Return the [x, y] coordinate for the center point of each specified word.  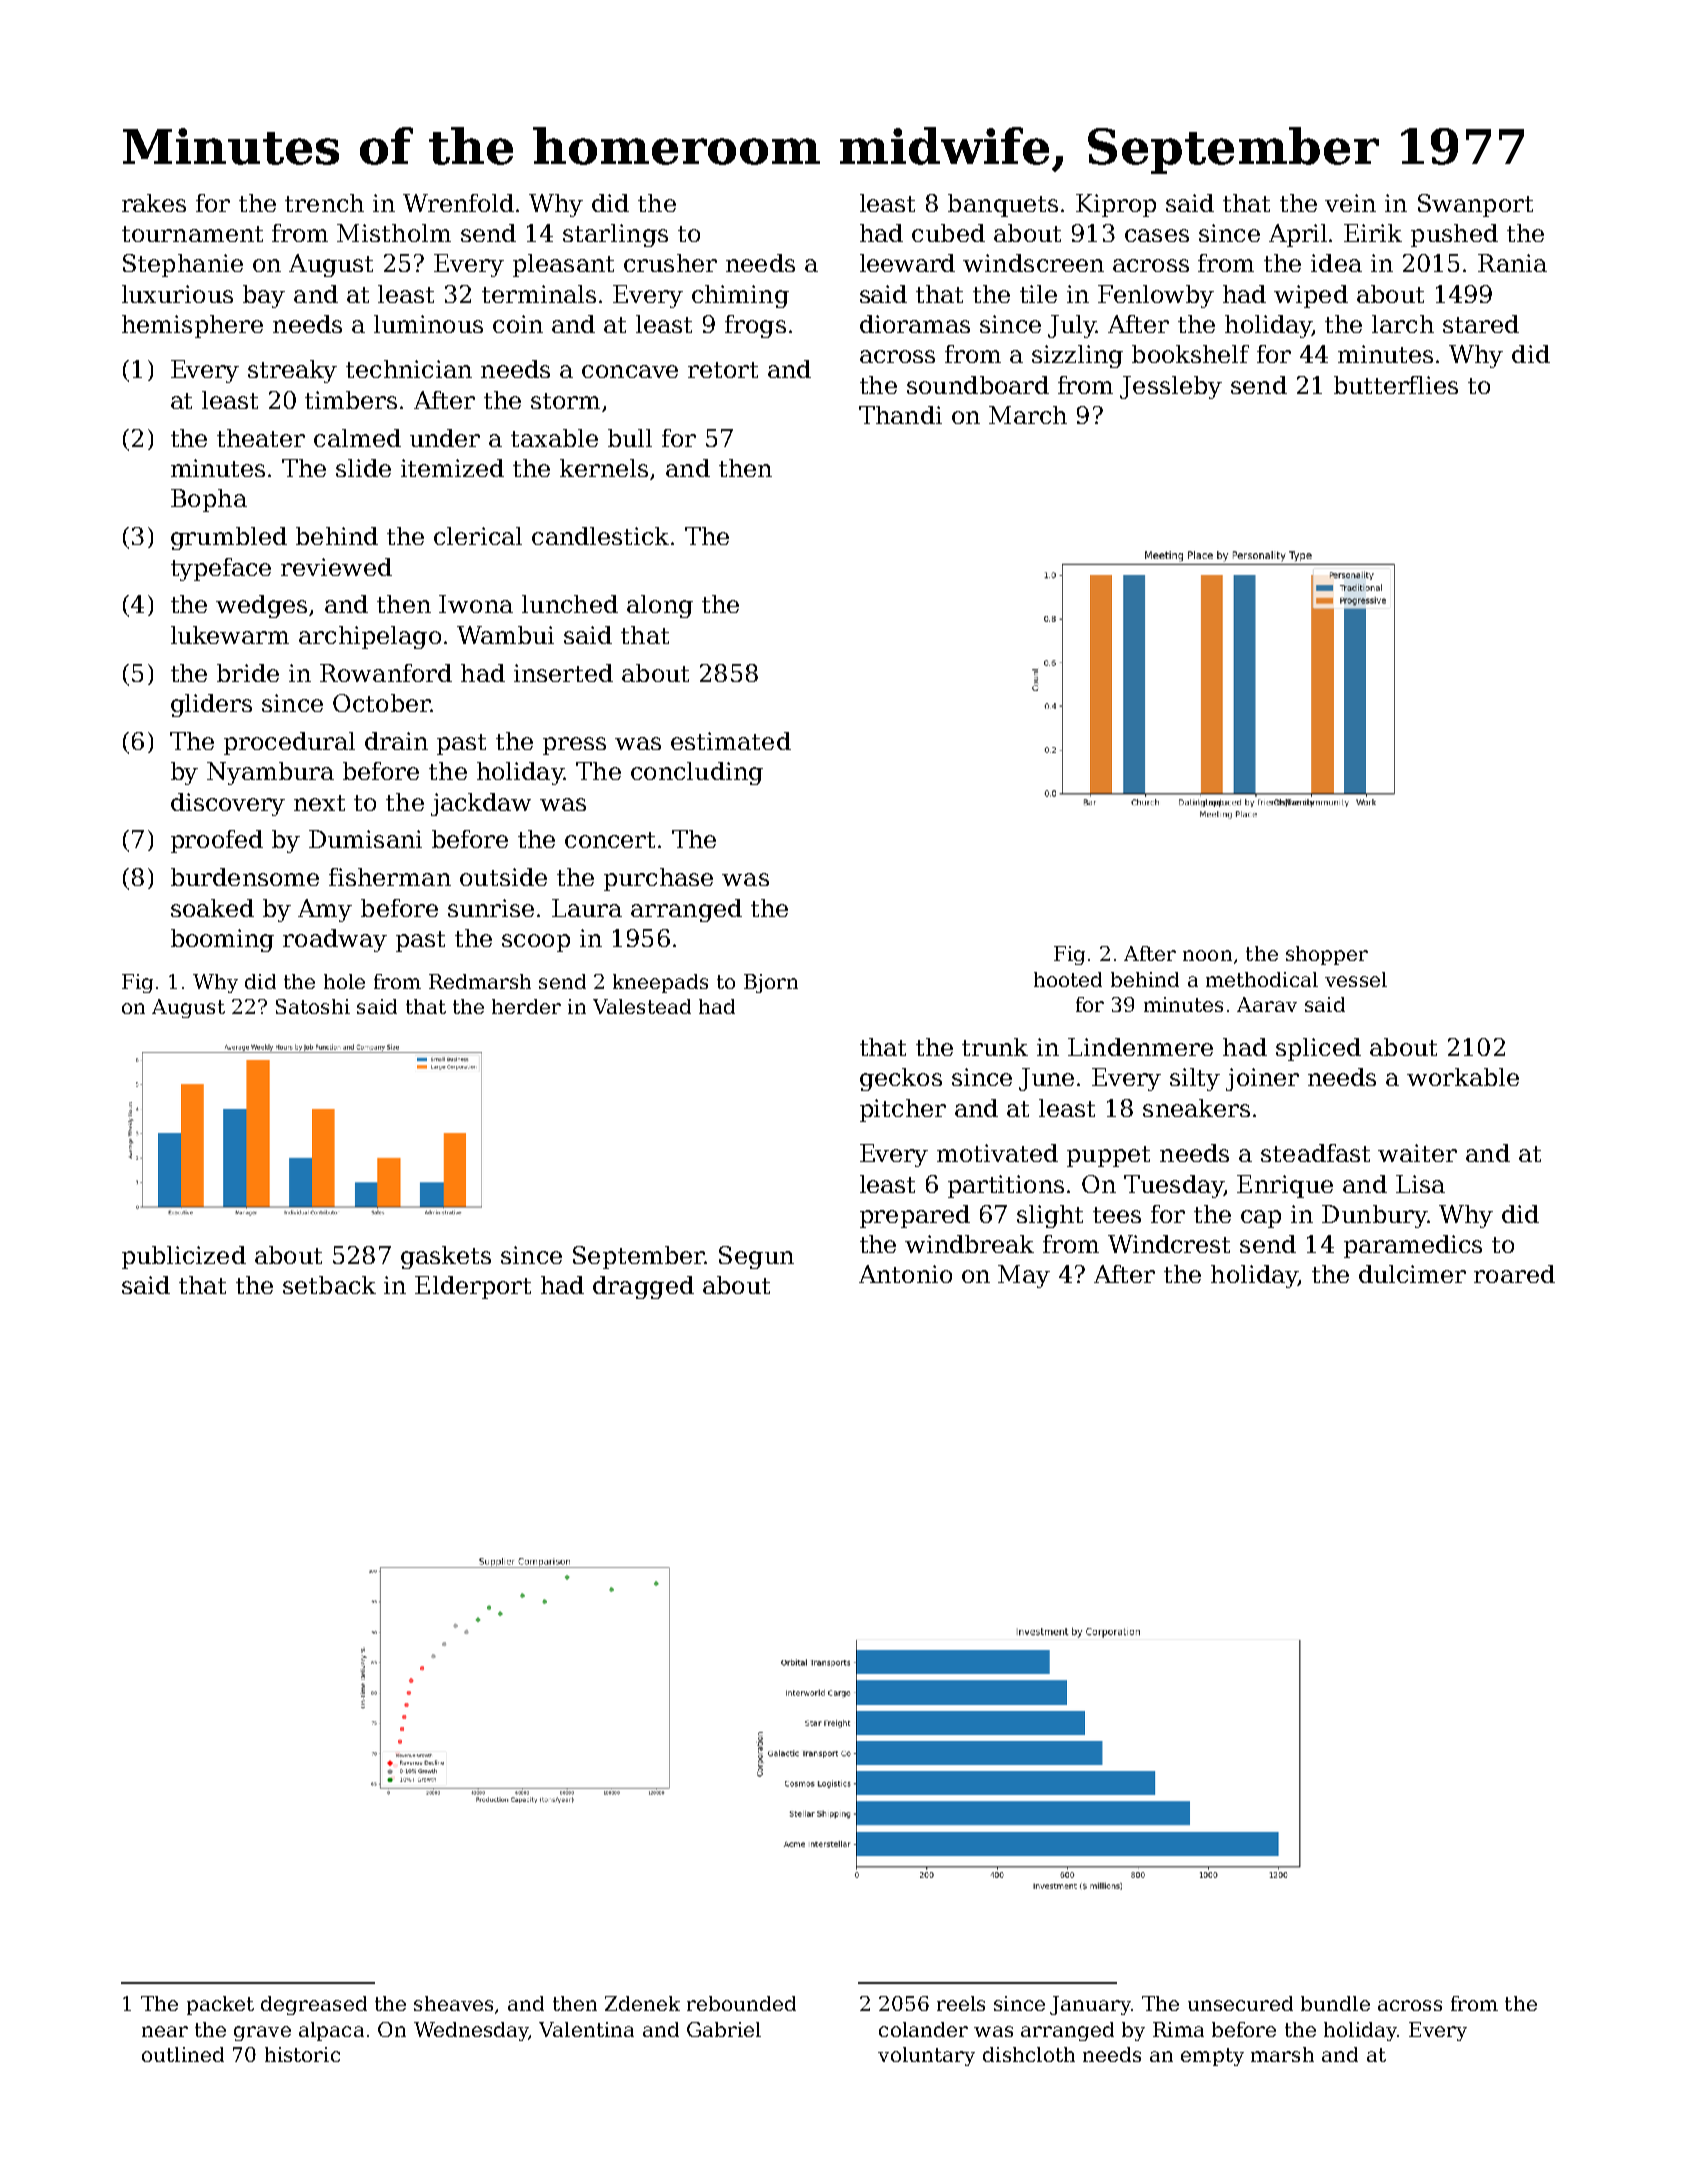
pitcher [903, 1110]
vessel [1356, 979]
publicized [184, 1257]
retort [723, 370]
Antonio [905, 1274]
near [165, 2031]
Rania [1512, 263]
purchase [658, 879]
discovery [228, 804]
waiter [1417, 1153]
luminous [428, 324]
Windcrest [1169, 1244]
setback [329, 1285]
